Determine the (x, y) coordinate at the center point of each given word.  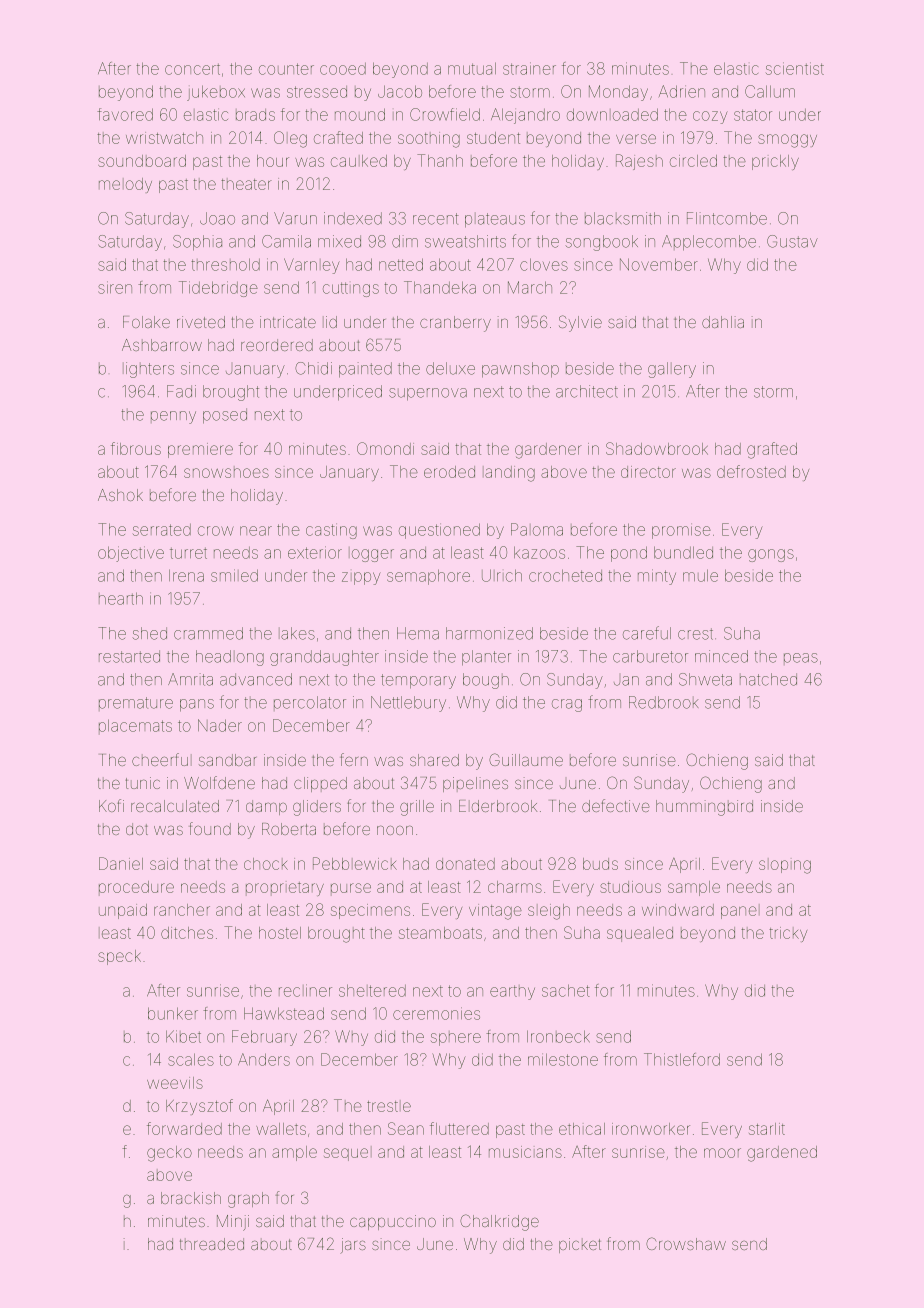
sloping (785, 867)
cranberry (455, 324)
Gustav (792, 241)
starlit (767, 1129)
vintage (495, 912)
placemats (135, 726)
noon (395, 830)
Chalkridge (499, 1222)
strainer (529, 68)
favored (125, 114)
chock (266, 864)
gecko (169, 1154)
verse (636, 139)
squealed (640, 934)
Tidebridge (218, 289)
